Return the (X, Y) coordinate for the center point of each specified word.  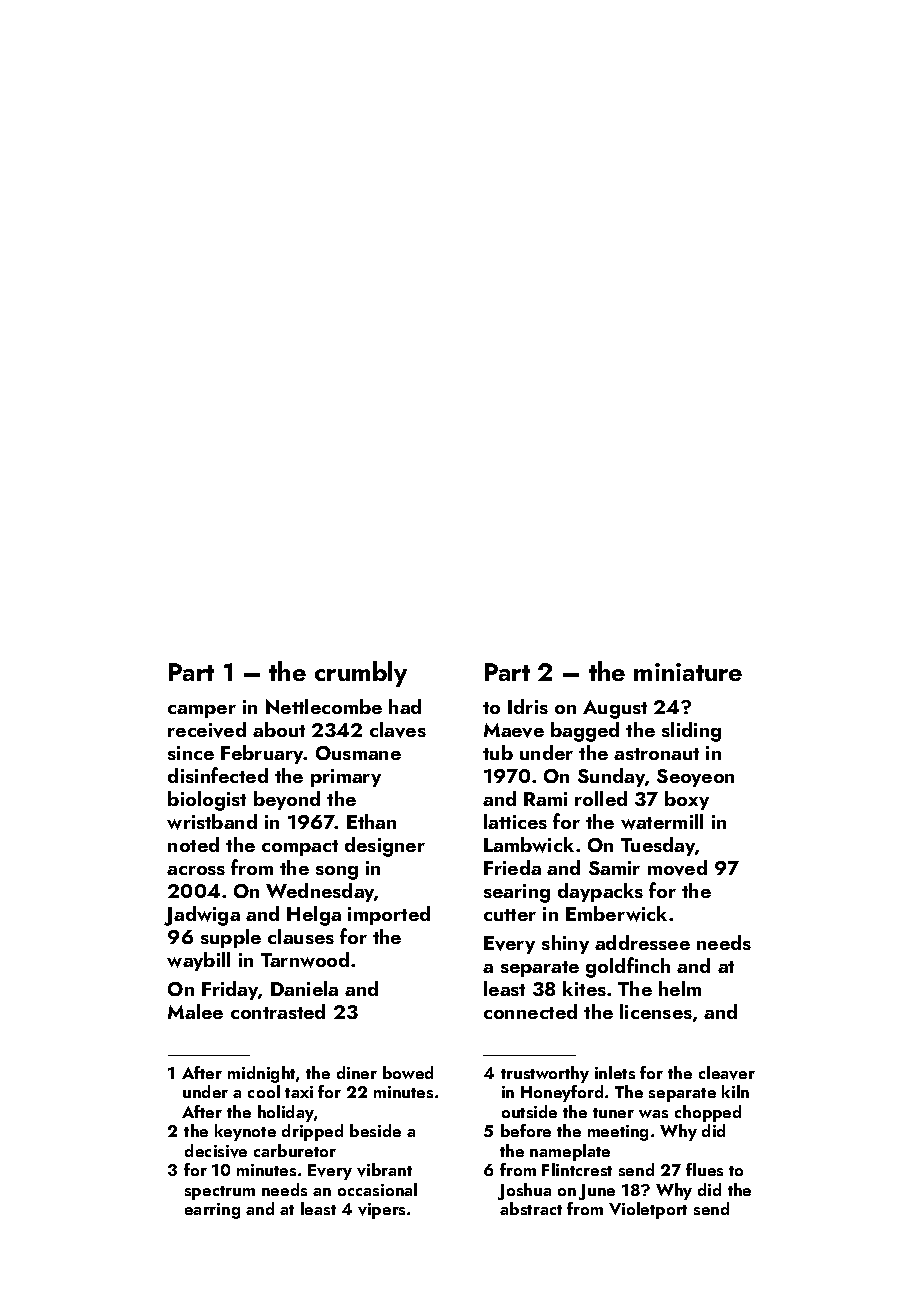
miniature (688, 672)
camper (202, 711)
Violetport (648, 1210)
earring (212, 1211)
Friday (230, 990)
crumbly (361, 674)
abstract (531, 1208)
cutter (510, 915)
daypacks (600, 892)
